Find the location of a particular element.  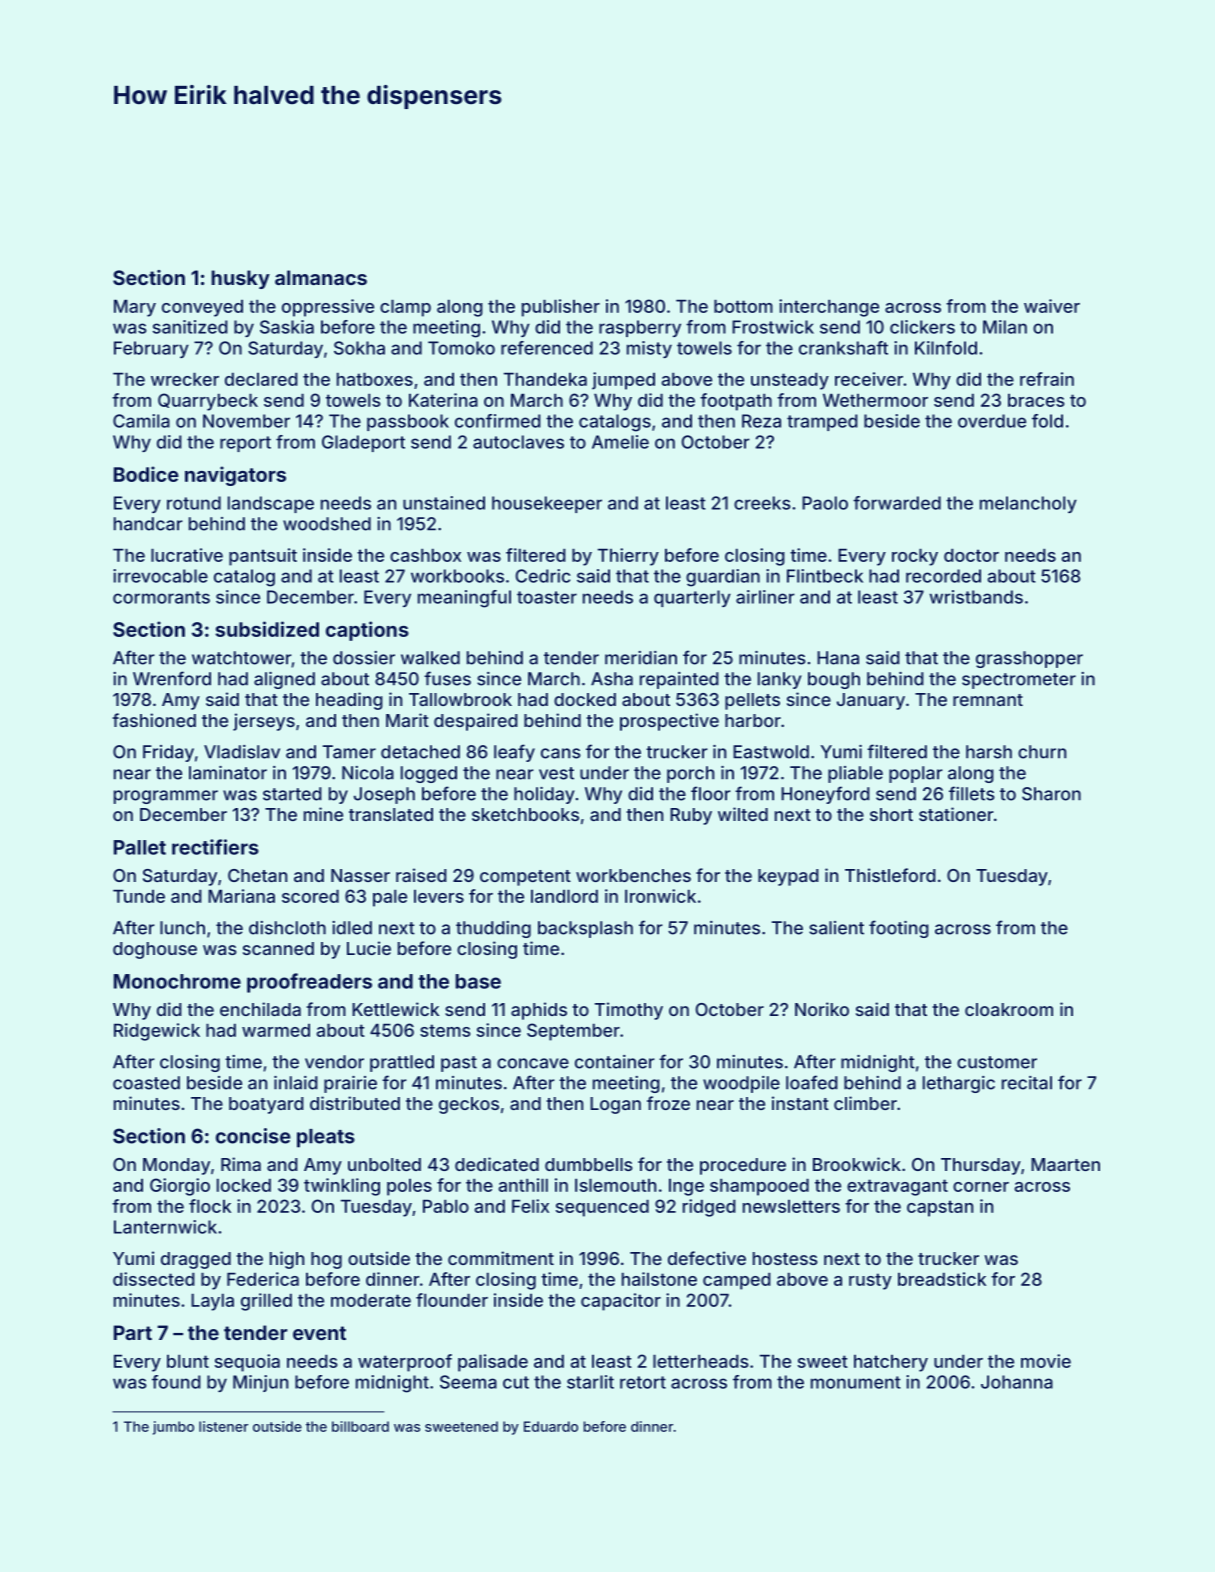

repainted is located at coordinates (679, 680).
